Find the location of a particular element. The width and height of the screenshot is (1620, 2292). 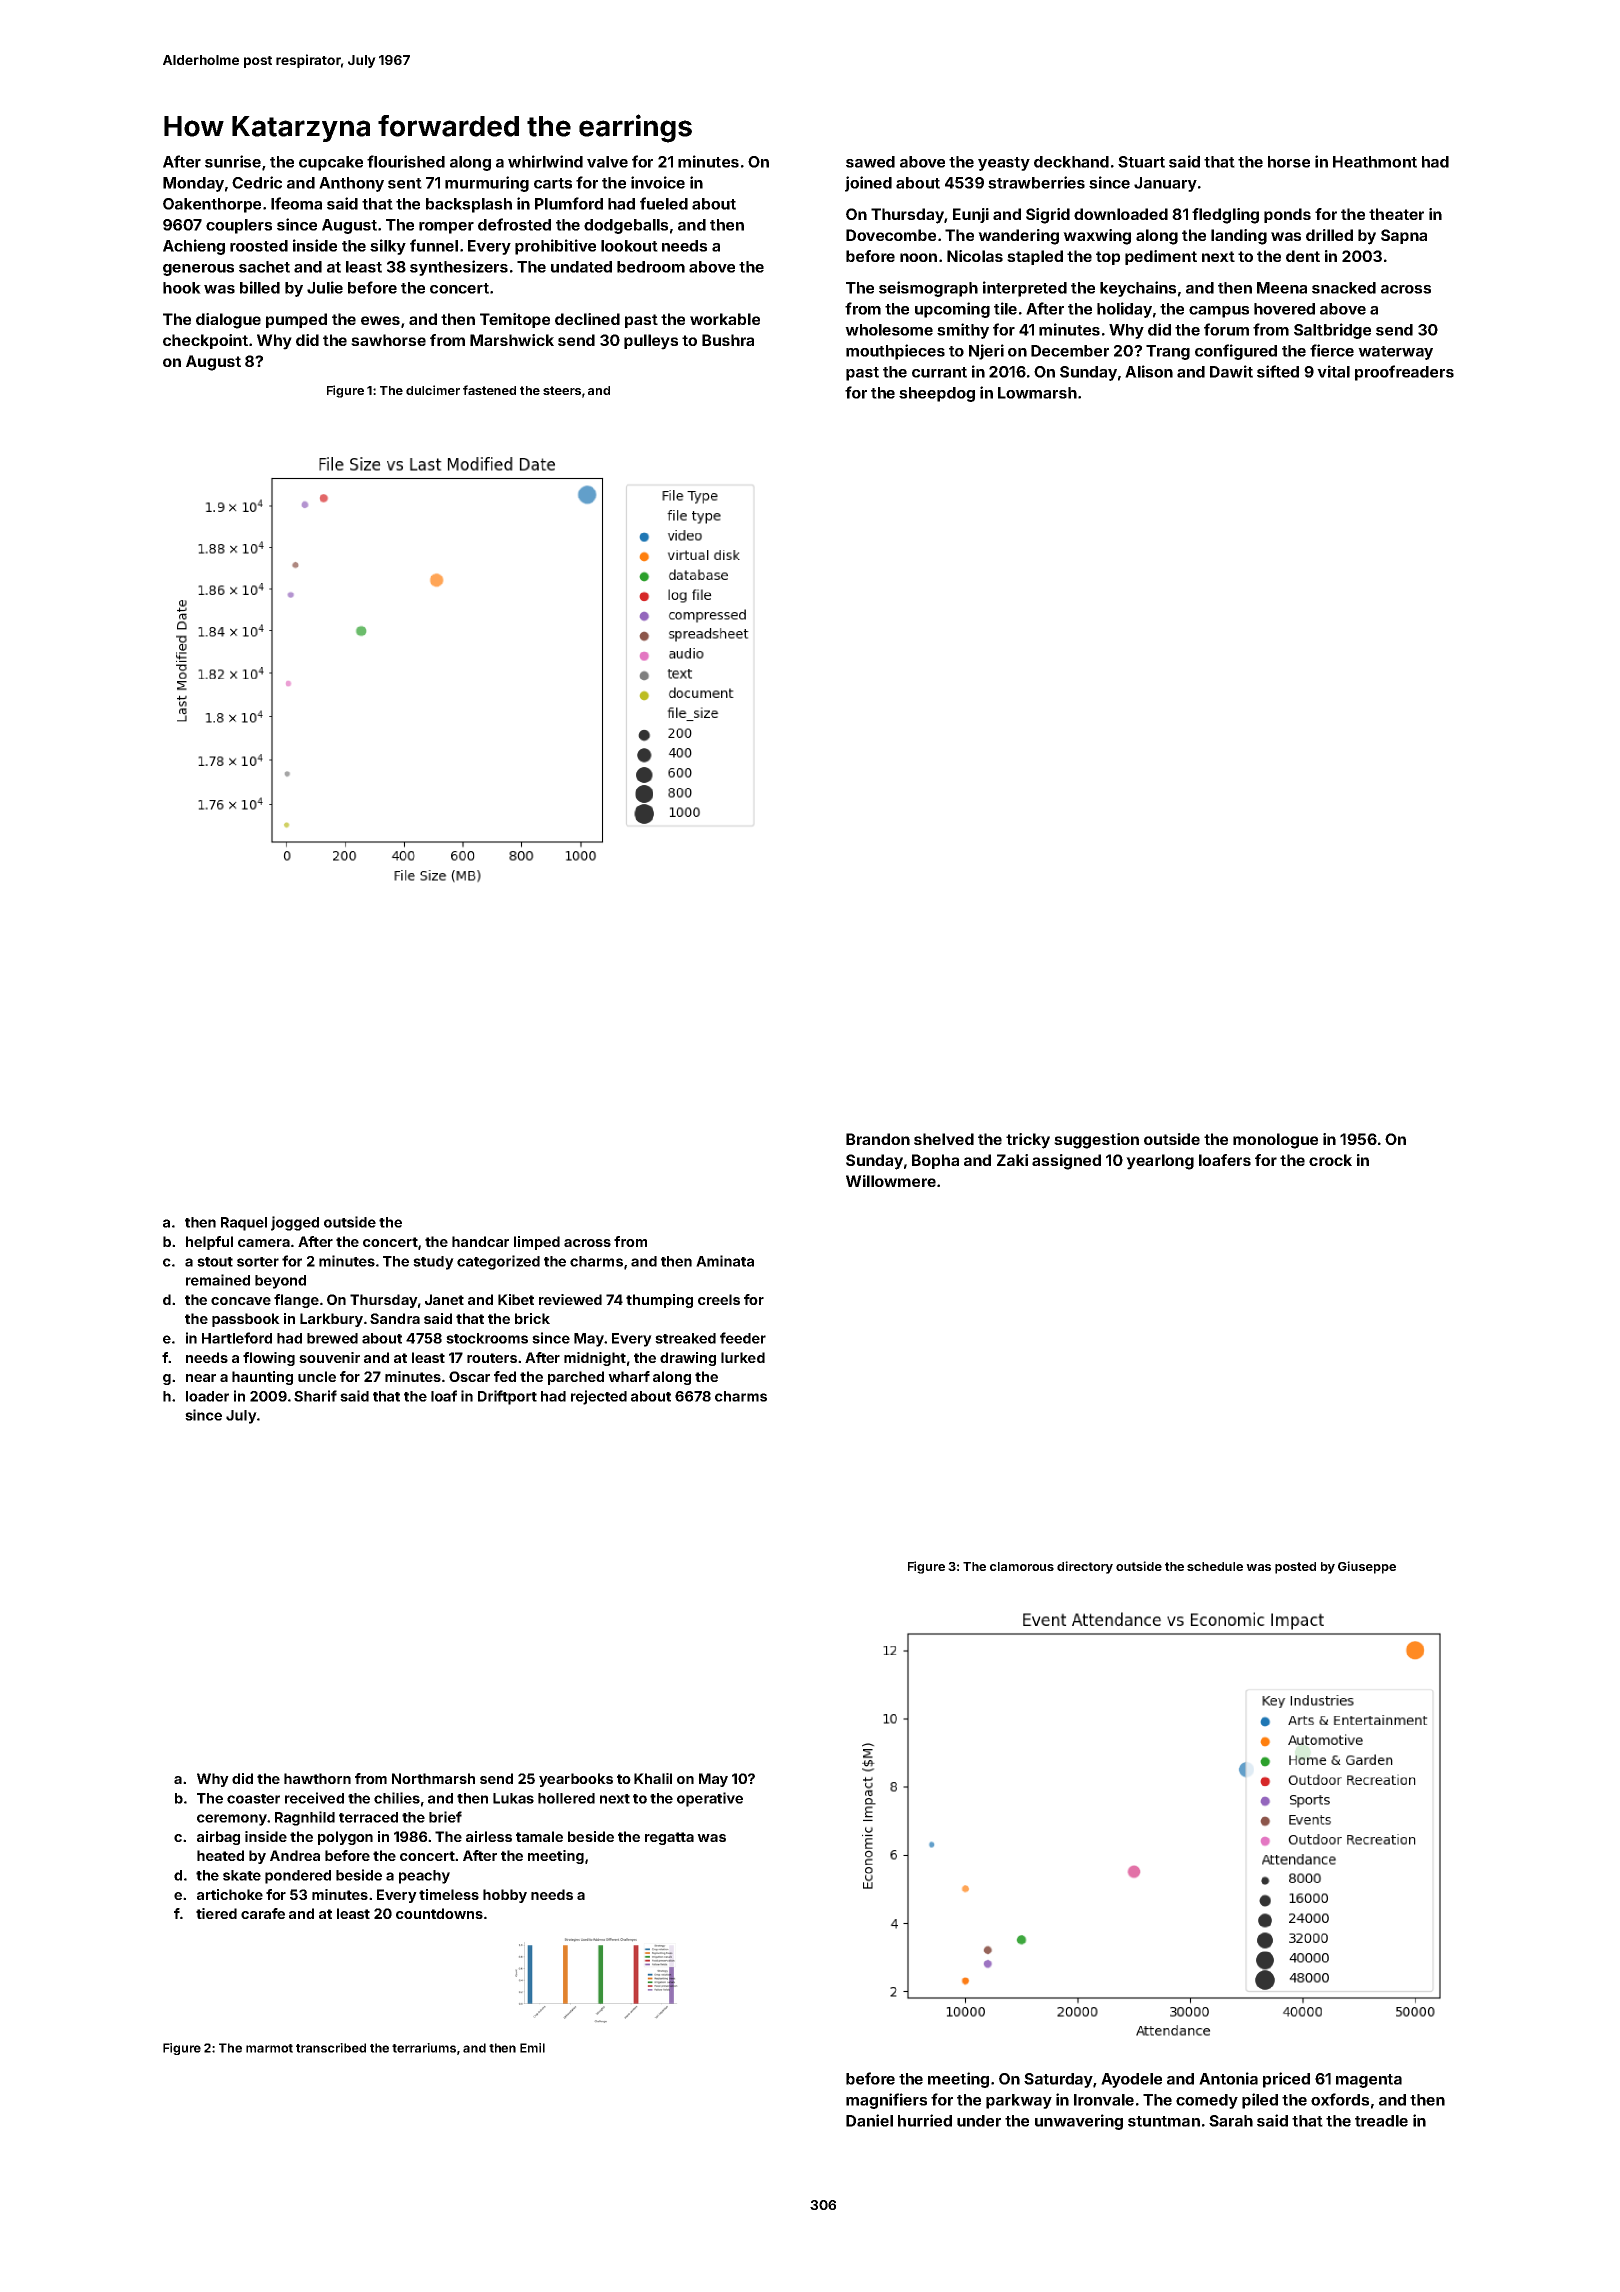

priced is located at coordinates (1286, 2080).
